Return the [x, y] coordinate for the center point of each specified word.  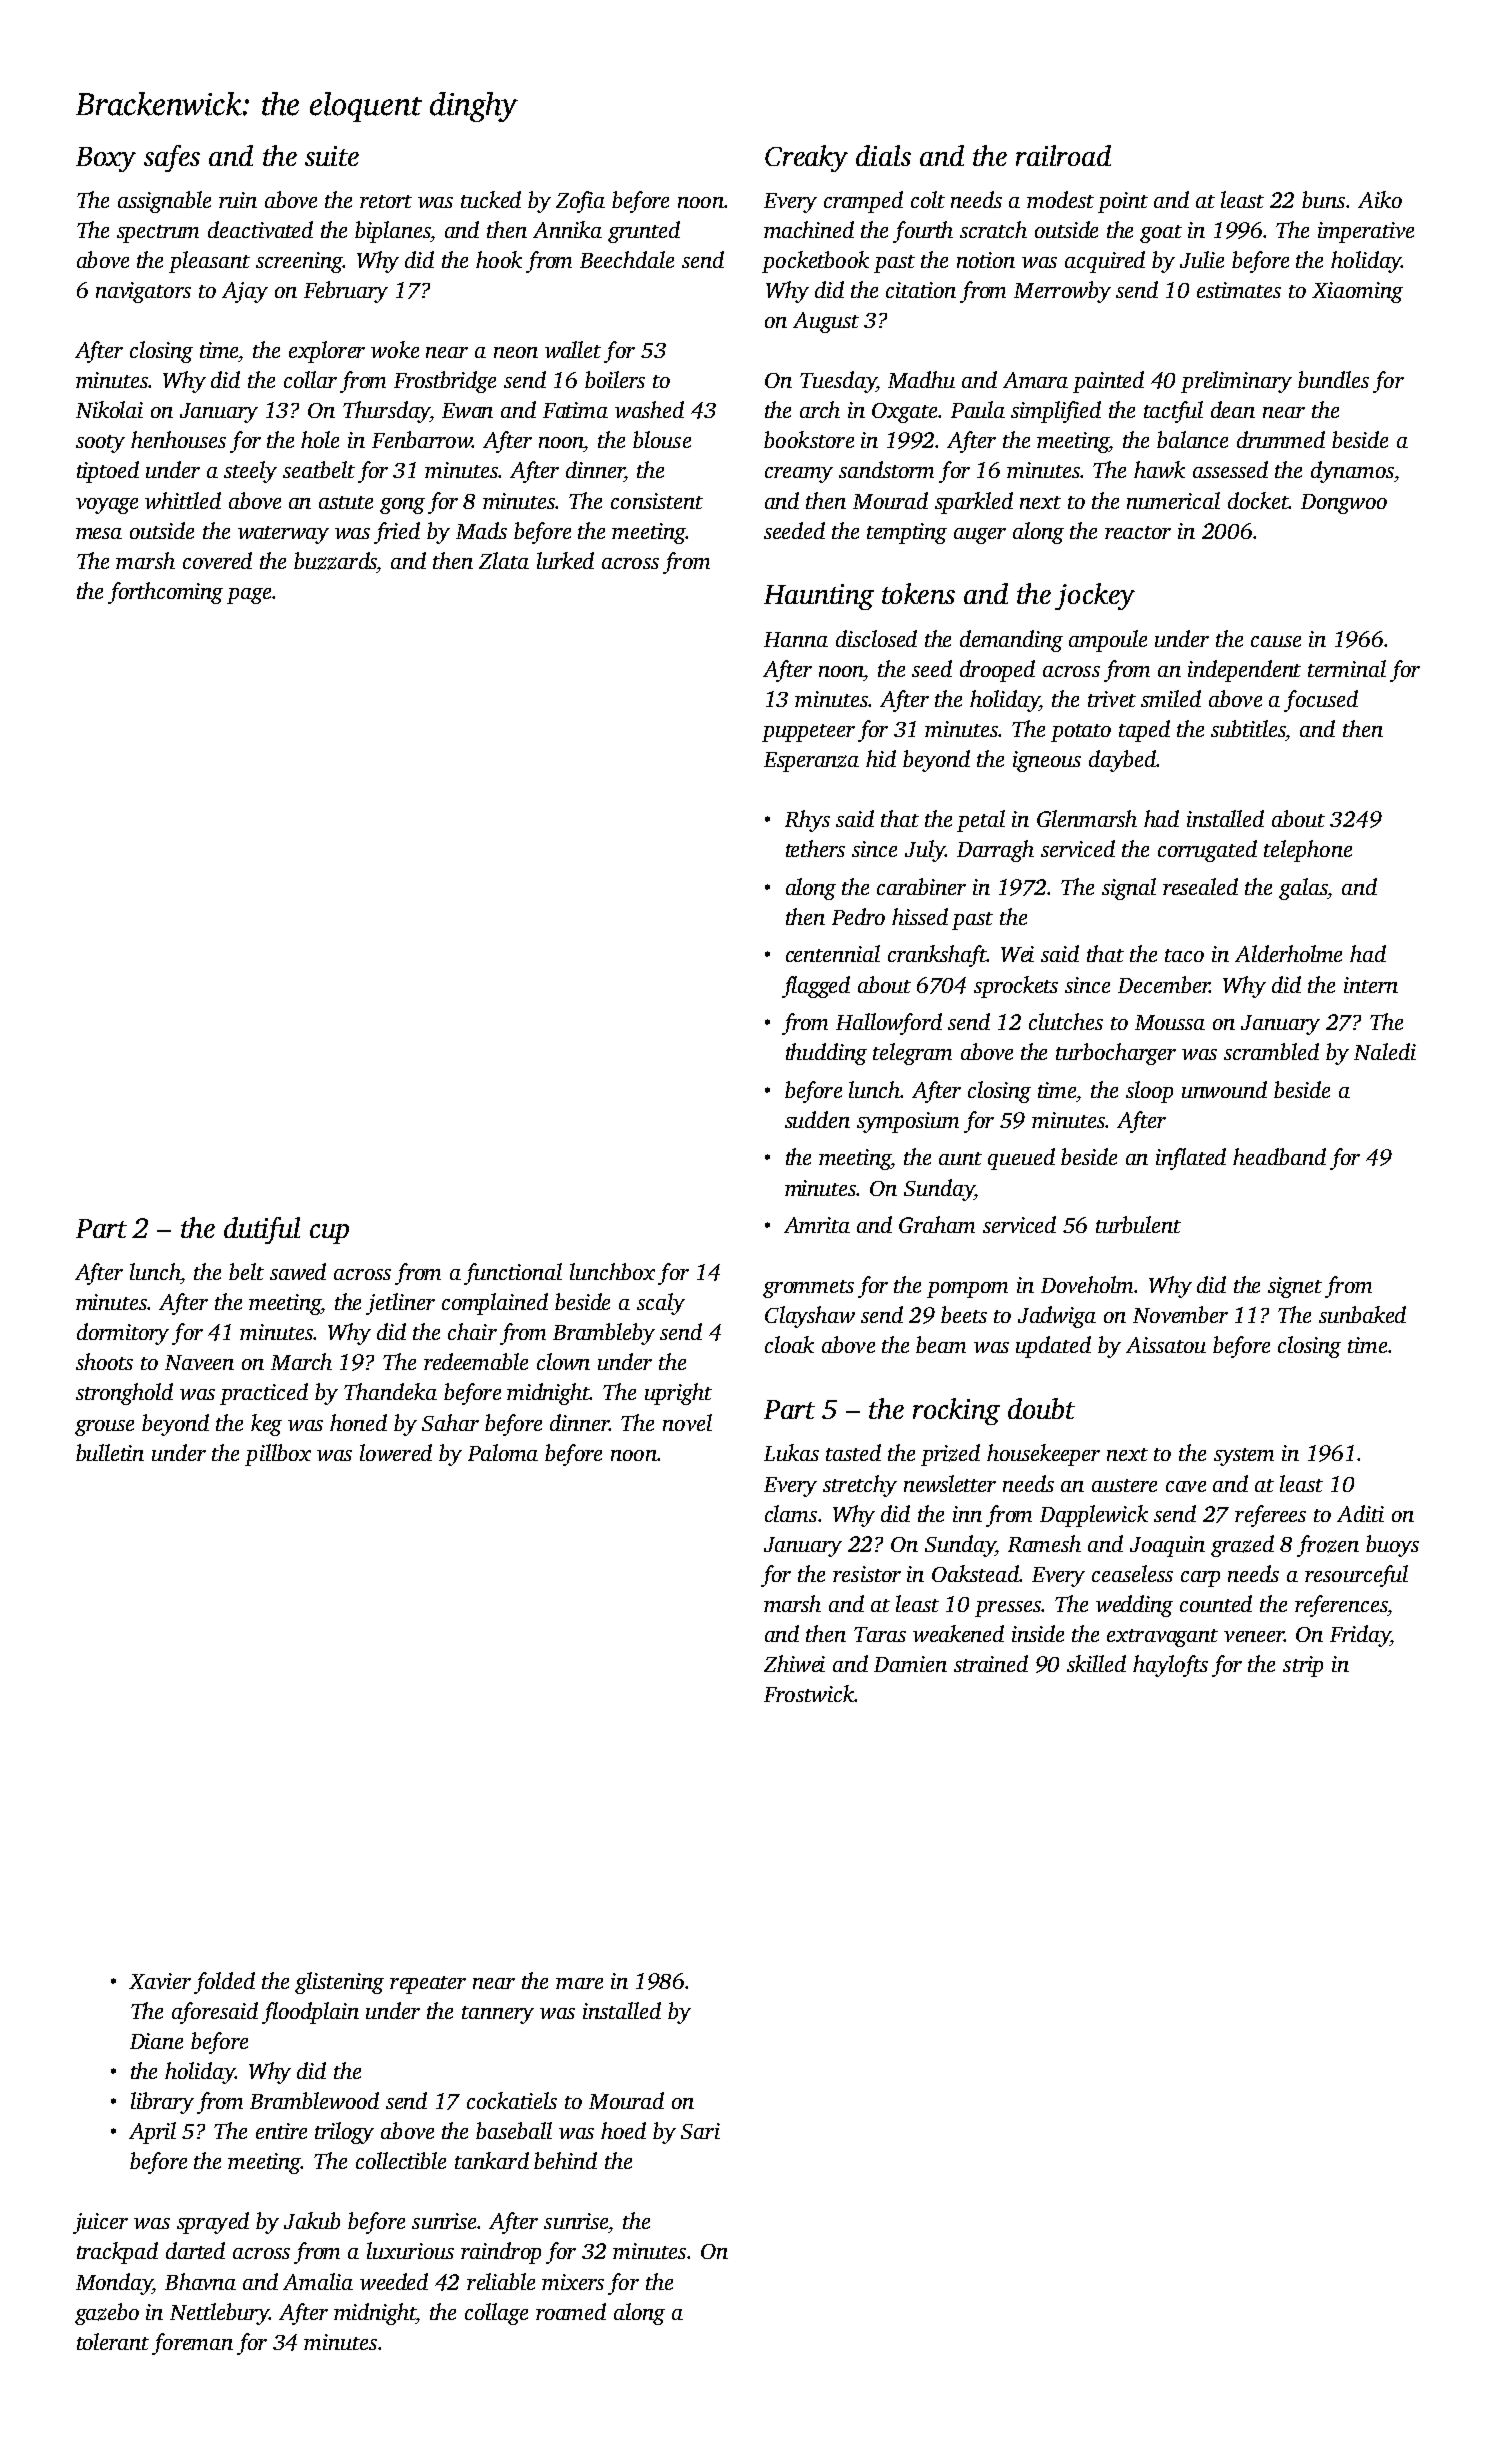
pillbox [278, 1455]
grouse [104, 1428]
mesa [99, 533]
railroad [1063, 155]
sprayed [213, 2223]
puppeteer [808, 733]
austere [1124, 1485]
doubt [1041, 1408]
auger [980, 536]
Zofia [580, 202]
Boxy [106, 159]
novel [687, 1422]
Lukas [791, 1452]
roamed [571, 2311]
